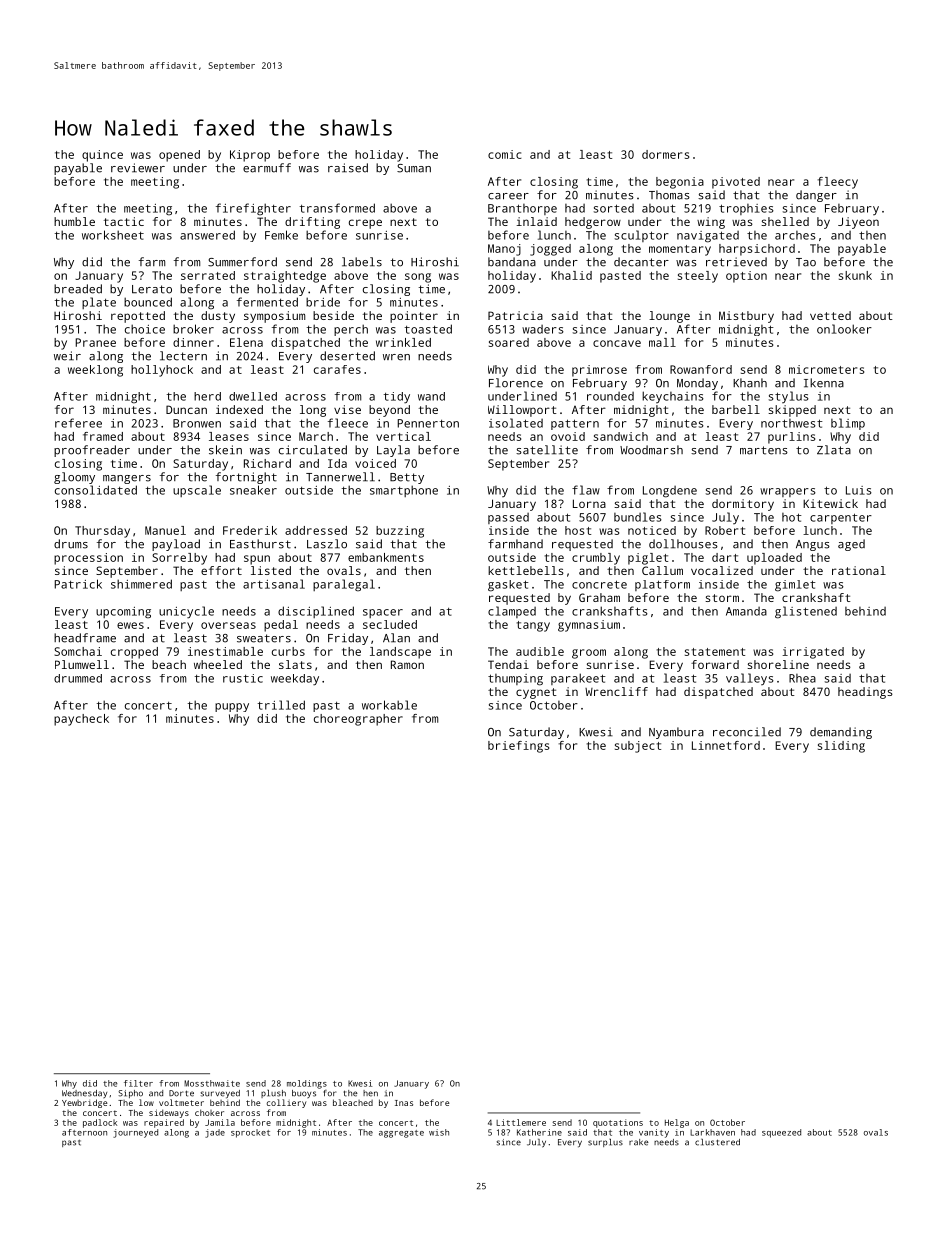 The width and height of the screenshot is (952, 1233). Describe the element at coordinates (785, 221) in the screenshot. I see `shelled` at that location.
